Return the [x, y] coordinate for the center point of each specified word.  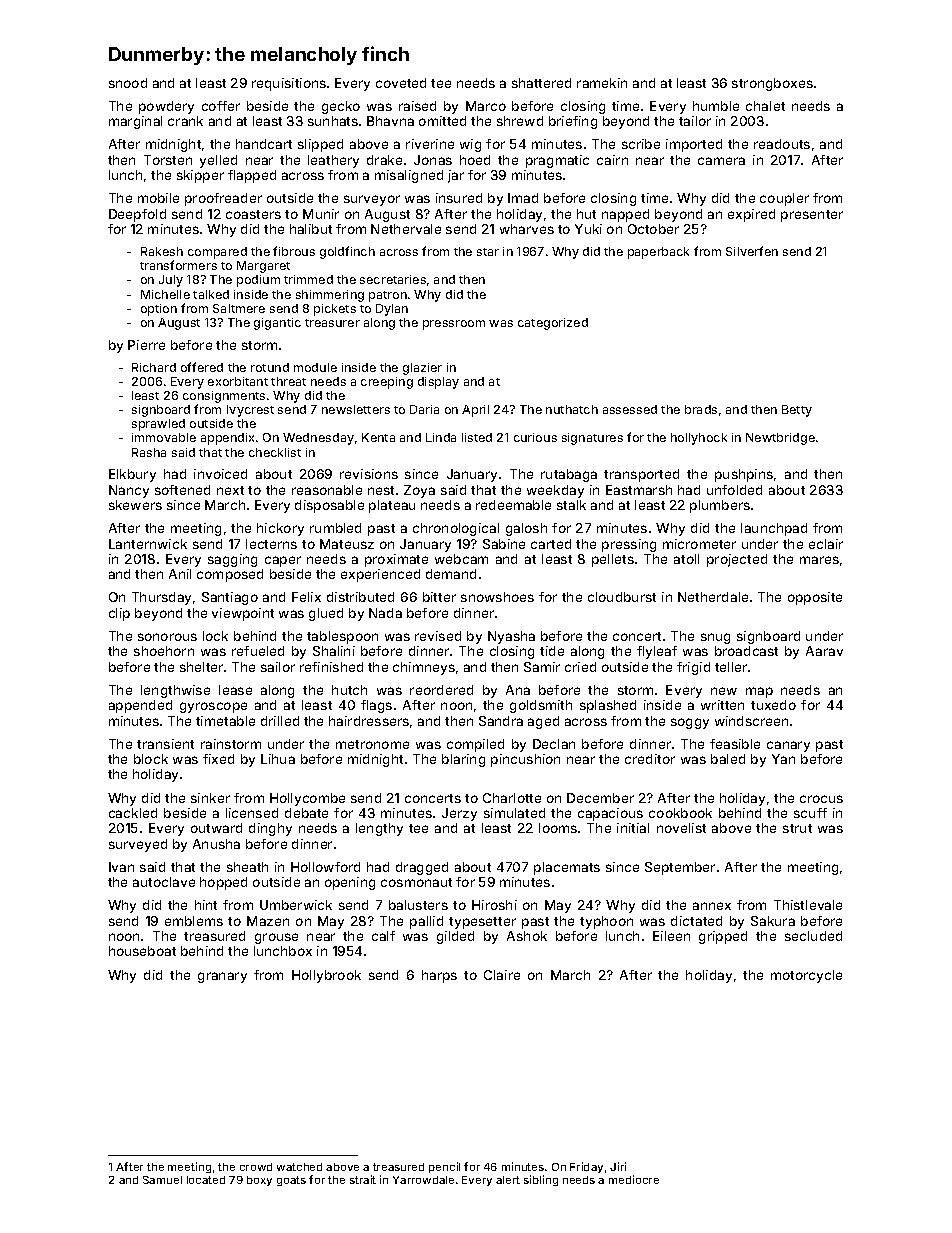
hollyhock [699, 439]
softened [182, 490]
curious [535, 437]
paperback [658, 253]
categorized [553, 324]
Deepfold [137, 215]
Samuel [162, 1180]
